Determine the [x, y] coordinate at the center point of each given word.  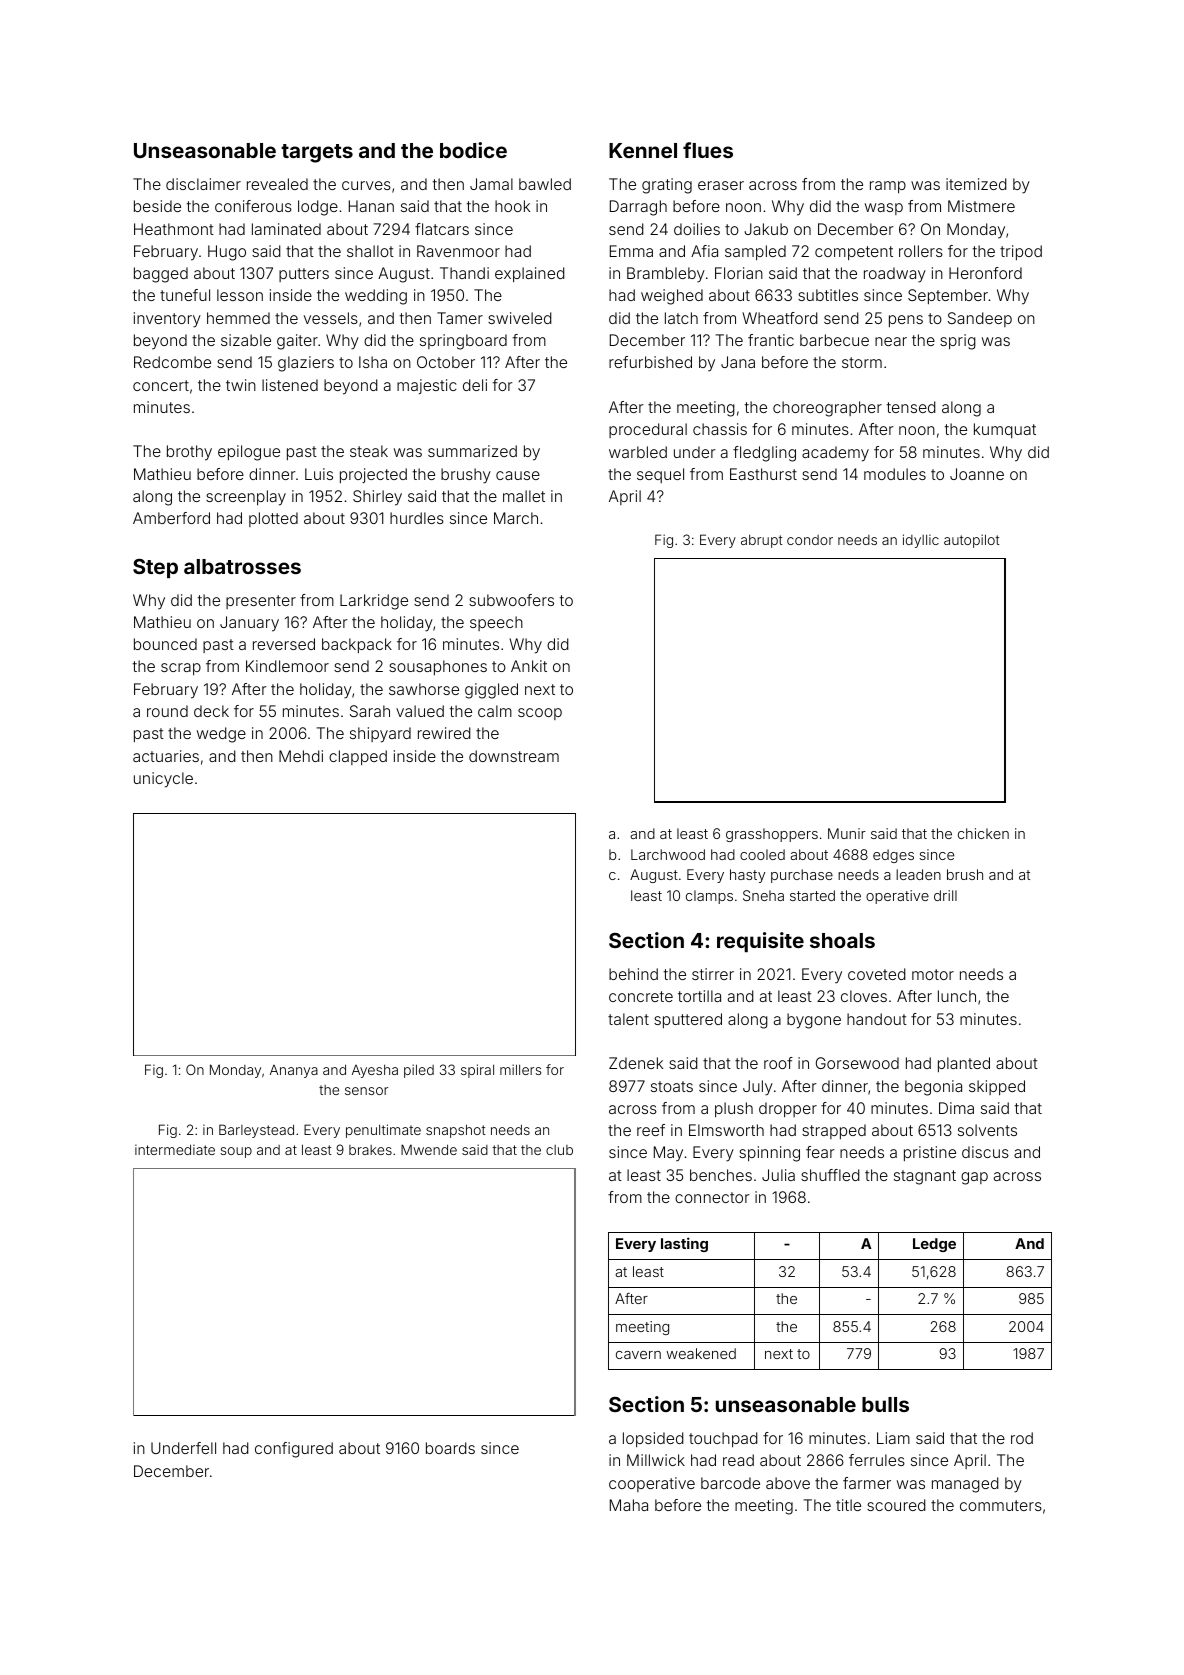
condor [810, 540]
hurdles [417, 518]
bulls [885, 1404]
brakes [370, 1150]
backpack [357, 645]
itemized [976, 184]
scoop [540, 714]
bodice [473, 150]
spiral [477, 1071]
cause [518, 475]
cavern [638, 1355]
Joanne [977, 474]
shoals [842, 940]
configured [294, 1450]
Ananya [294, 1071]
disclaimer [203, 184]
